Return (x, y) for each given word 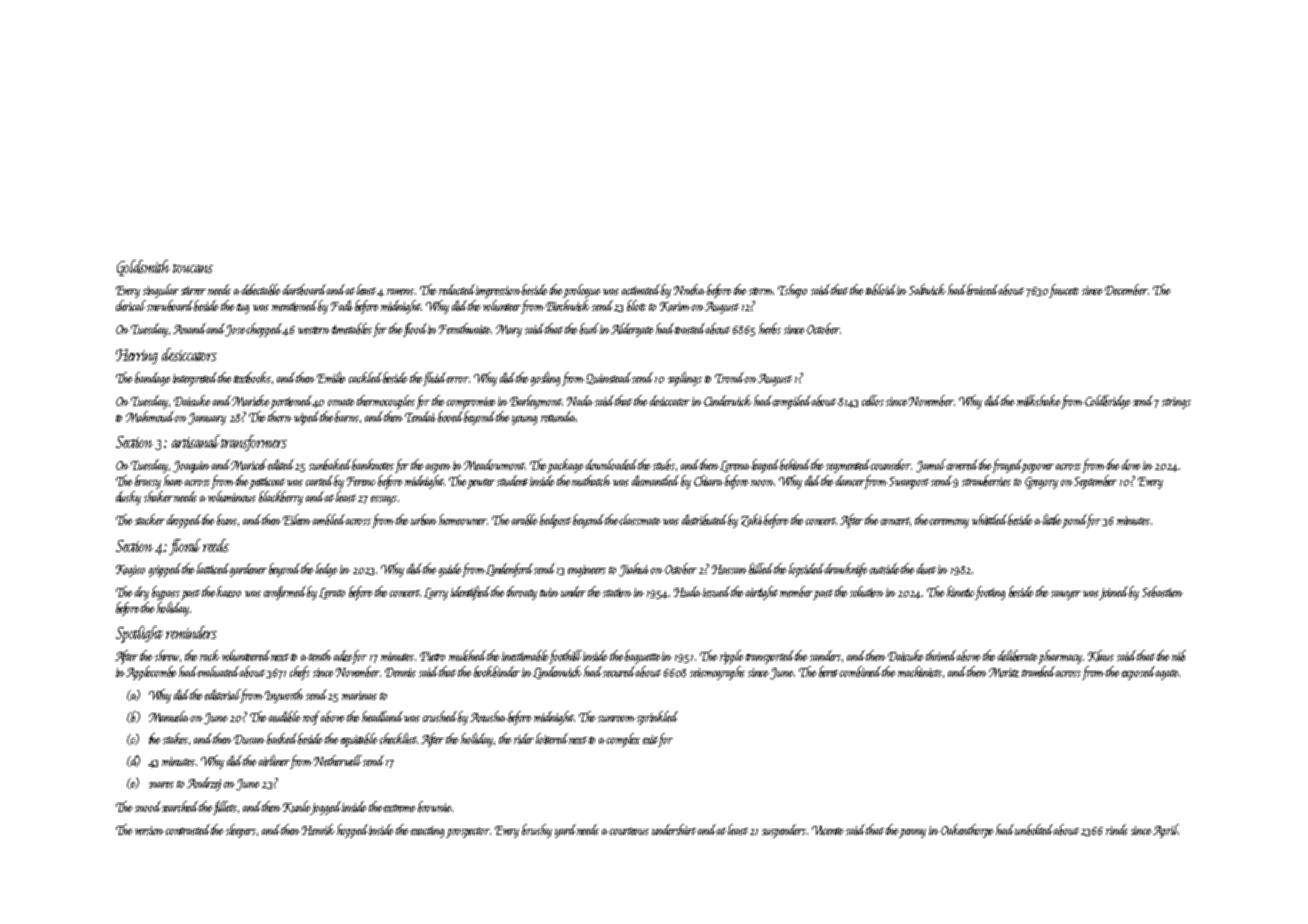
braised (982, 289)
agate (1167, 675)
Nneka (689, 289)
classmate (640, 519)
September (1095, 482)
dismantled (655, 480)
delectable (261, 289)
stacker (150, 519)
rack (210, 655)
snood (148, 806)
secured (620, 671)
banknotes (373, 464)
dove (1131, 464)
